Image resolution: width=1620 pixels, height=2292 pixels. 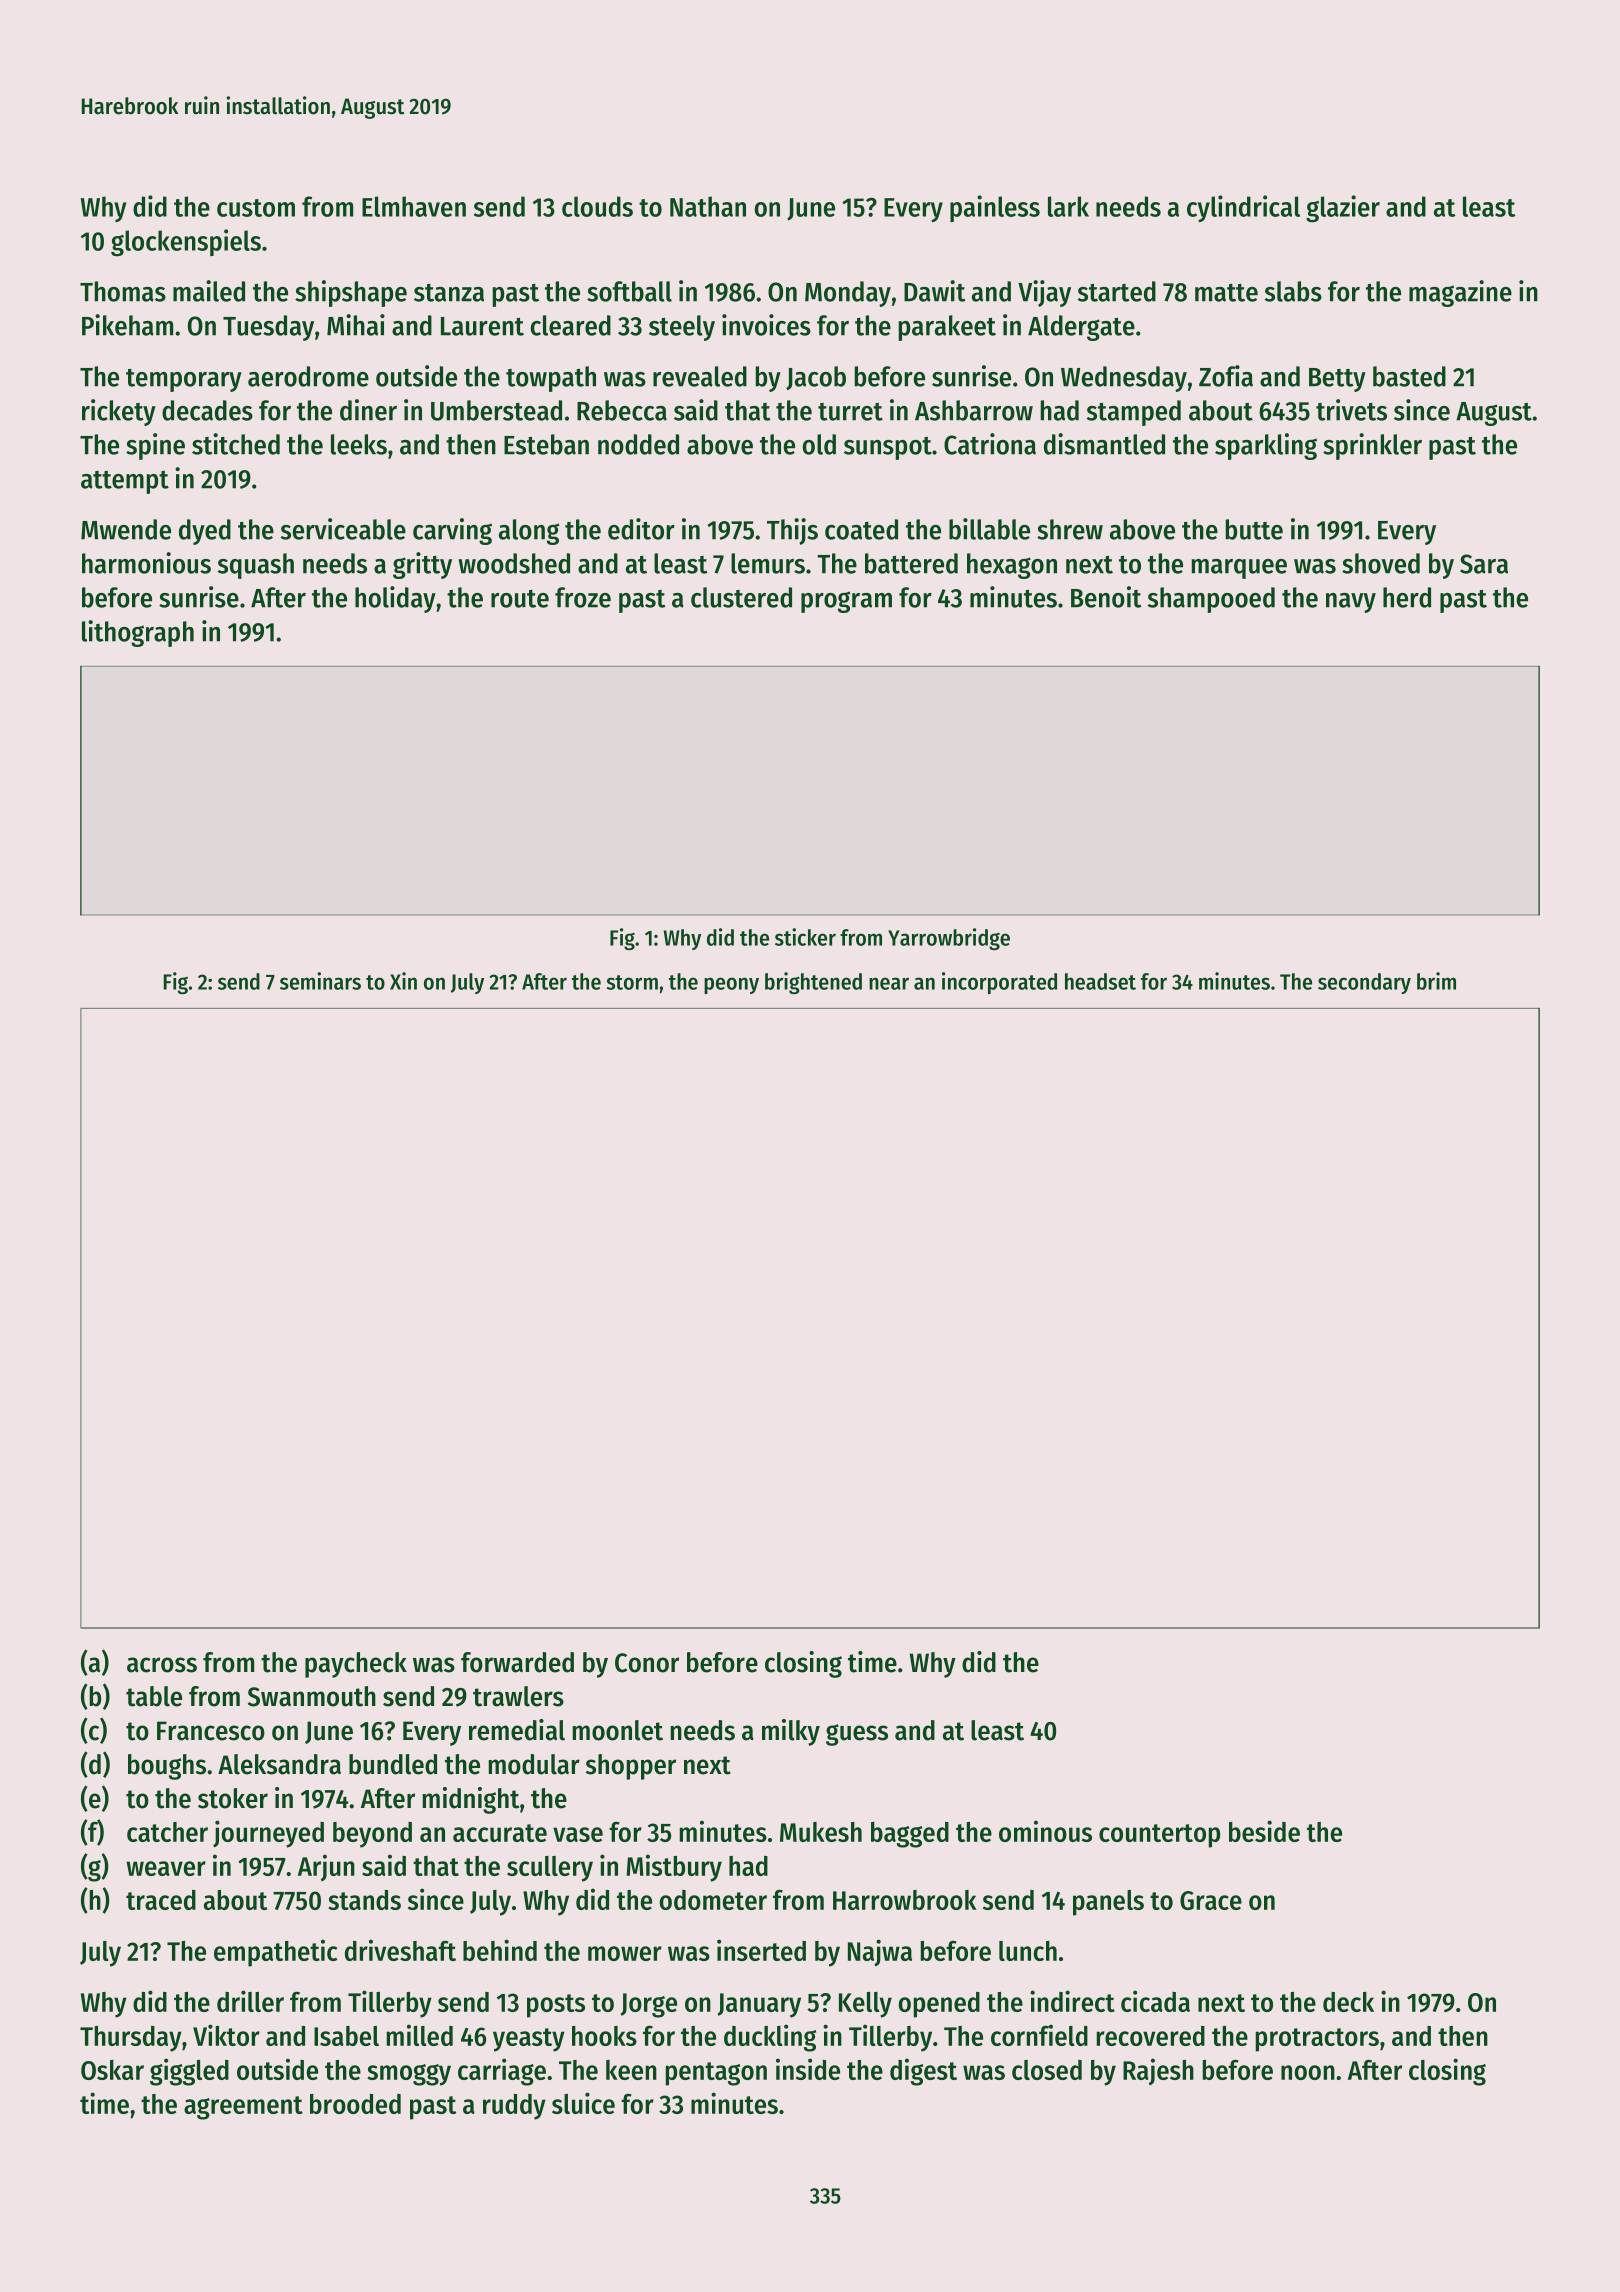 What do you see at coordinates (805, 937) in the screenshot?
I see `sticker` at bounding box center [805, 937].
